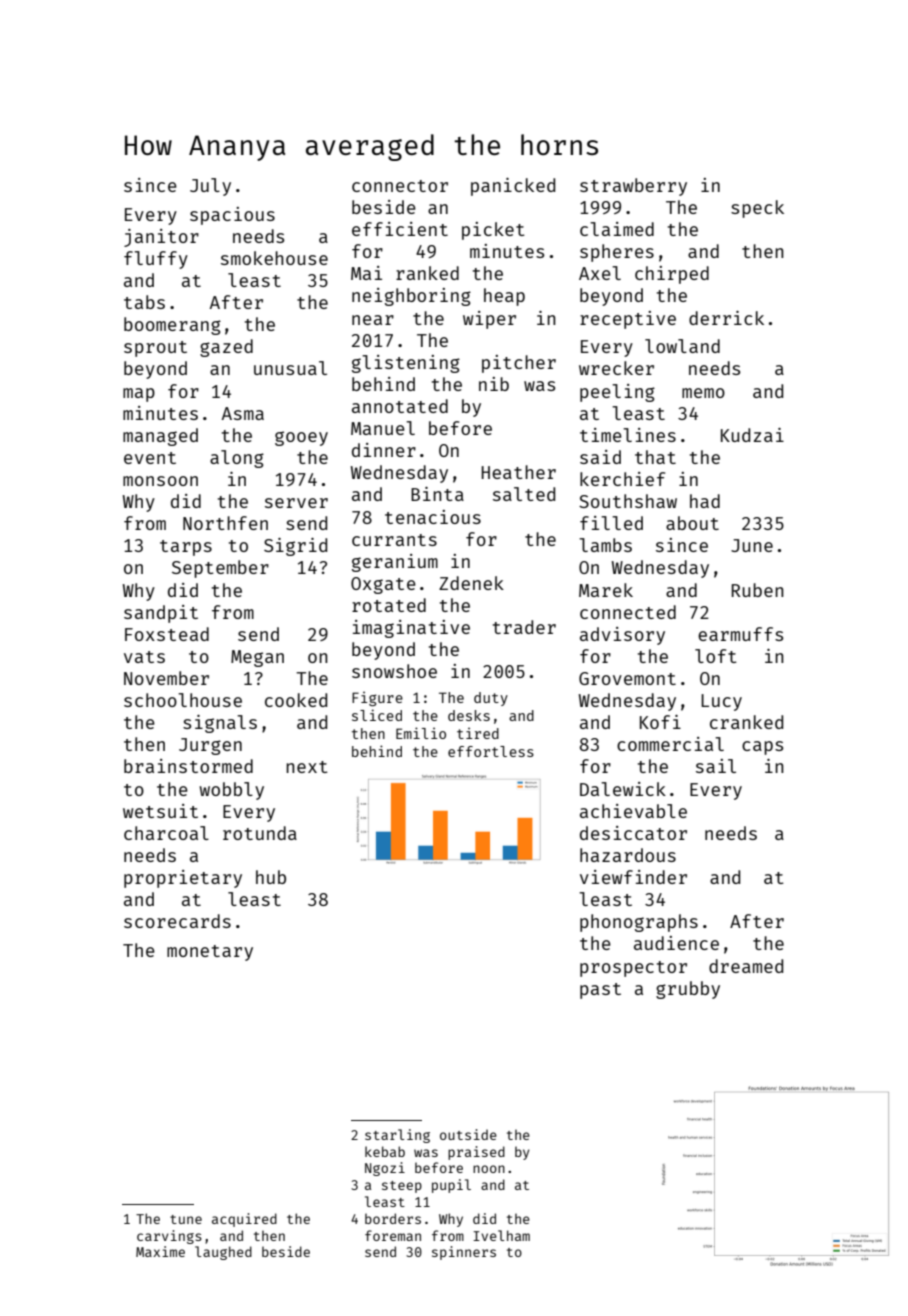 The height and width of the page is (1316, 908). Describe the element at coordinates (232, 216) in the page. I see `spacious` at that location.
